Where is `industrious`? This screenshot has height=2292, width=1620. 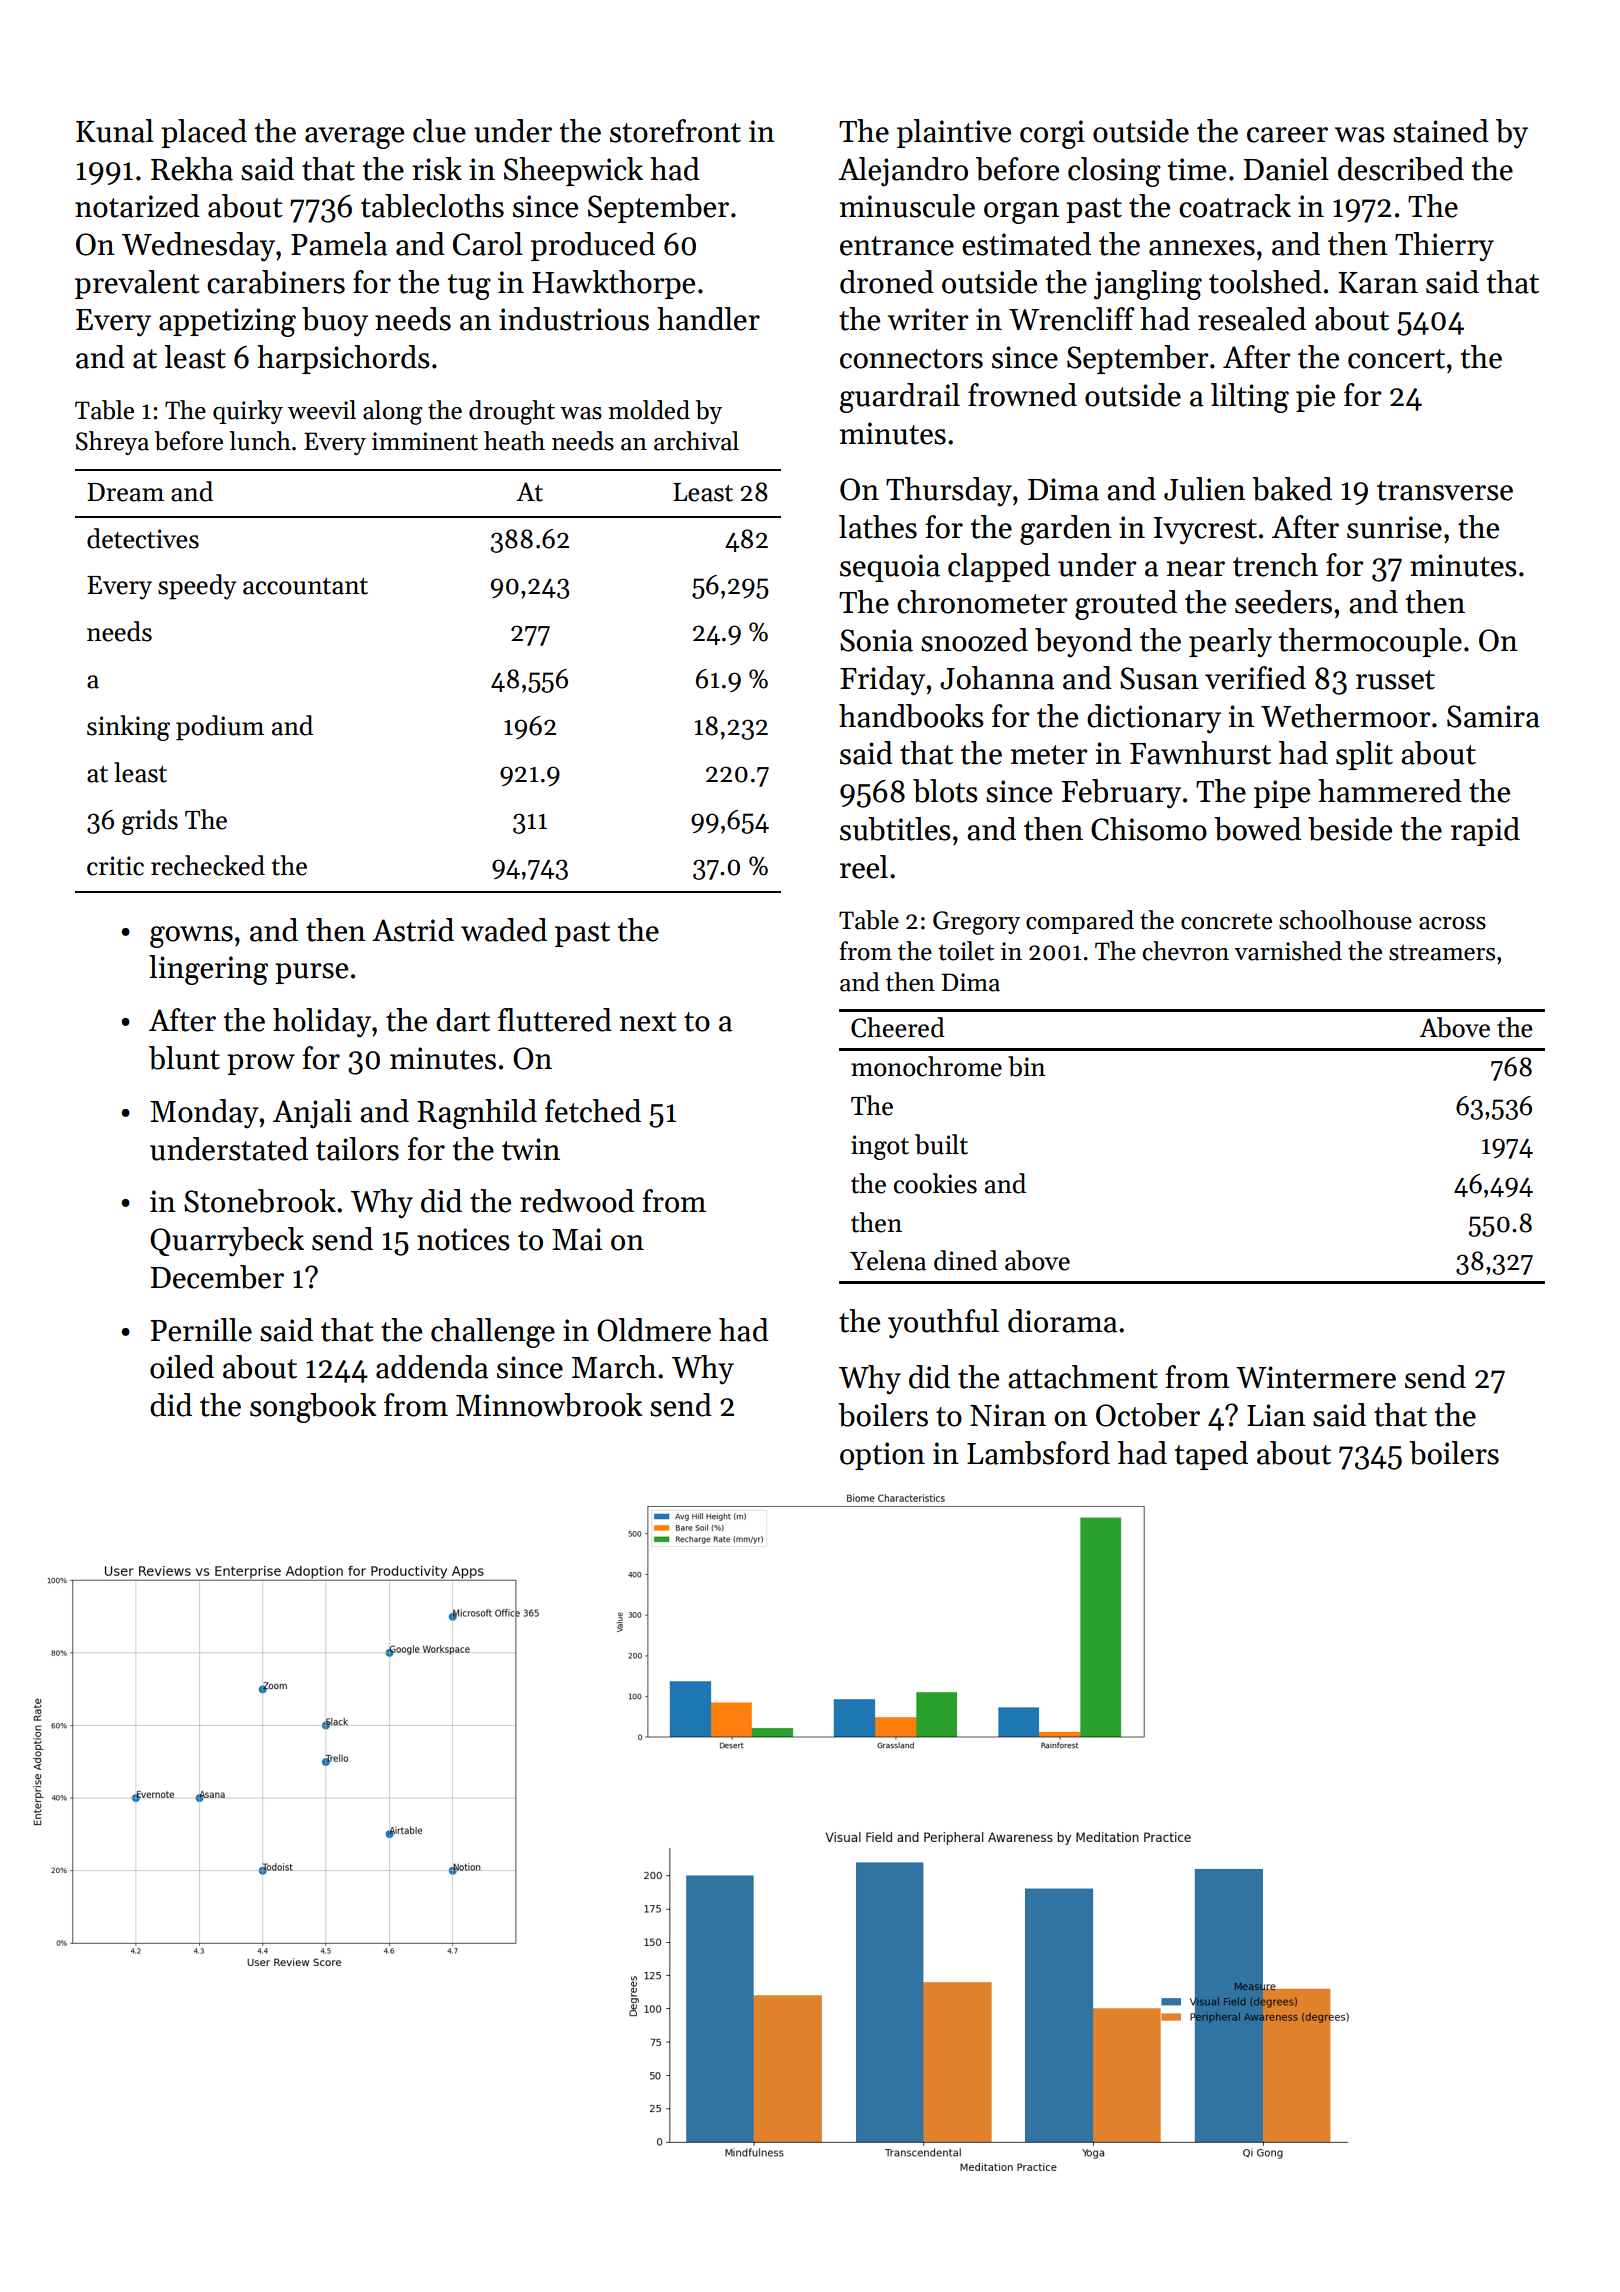 industrious is located at coordinates (574, 319).
